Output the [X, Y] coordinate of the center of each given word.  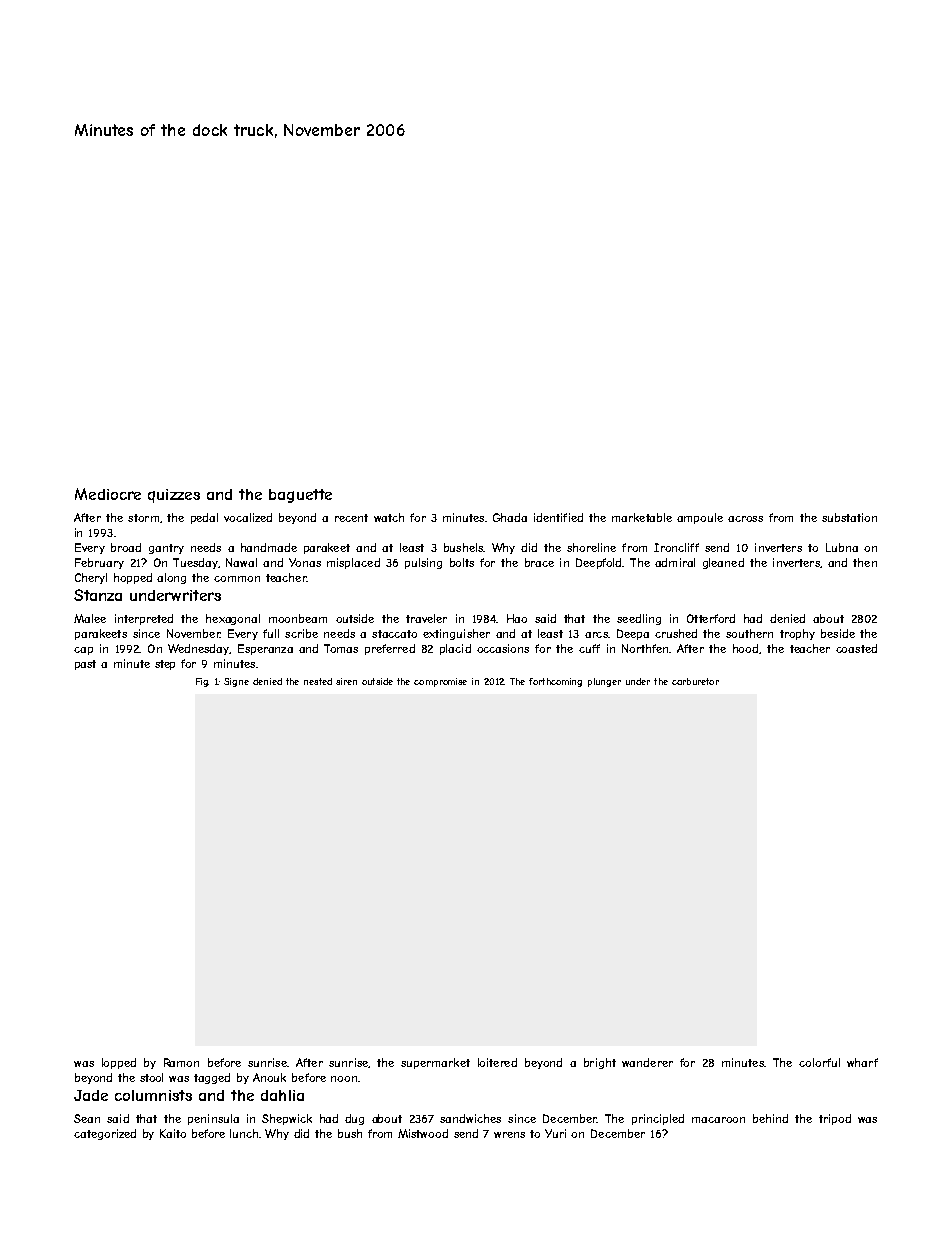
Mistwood [423, 1133]
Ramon [181, 1062]
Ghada [510, 517]
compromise [440, 682]
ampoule [700, 518]
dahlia [282, 1095]
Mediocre [108, 494]
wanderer [647, 1062]
